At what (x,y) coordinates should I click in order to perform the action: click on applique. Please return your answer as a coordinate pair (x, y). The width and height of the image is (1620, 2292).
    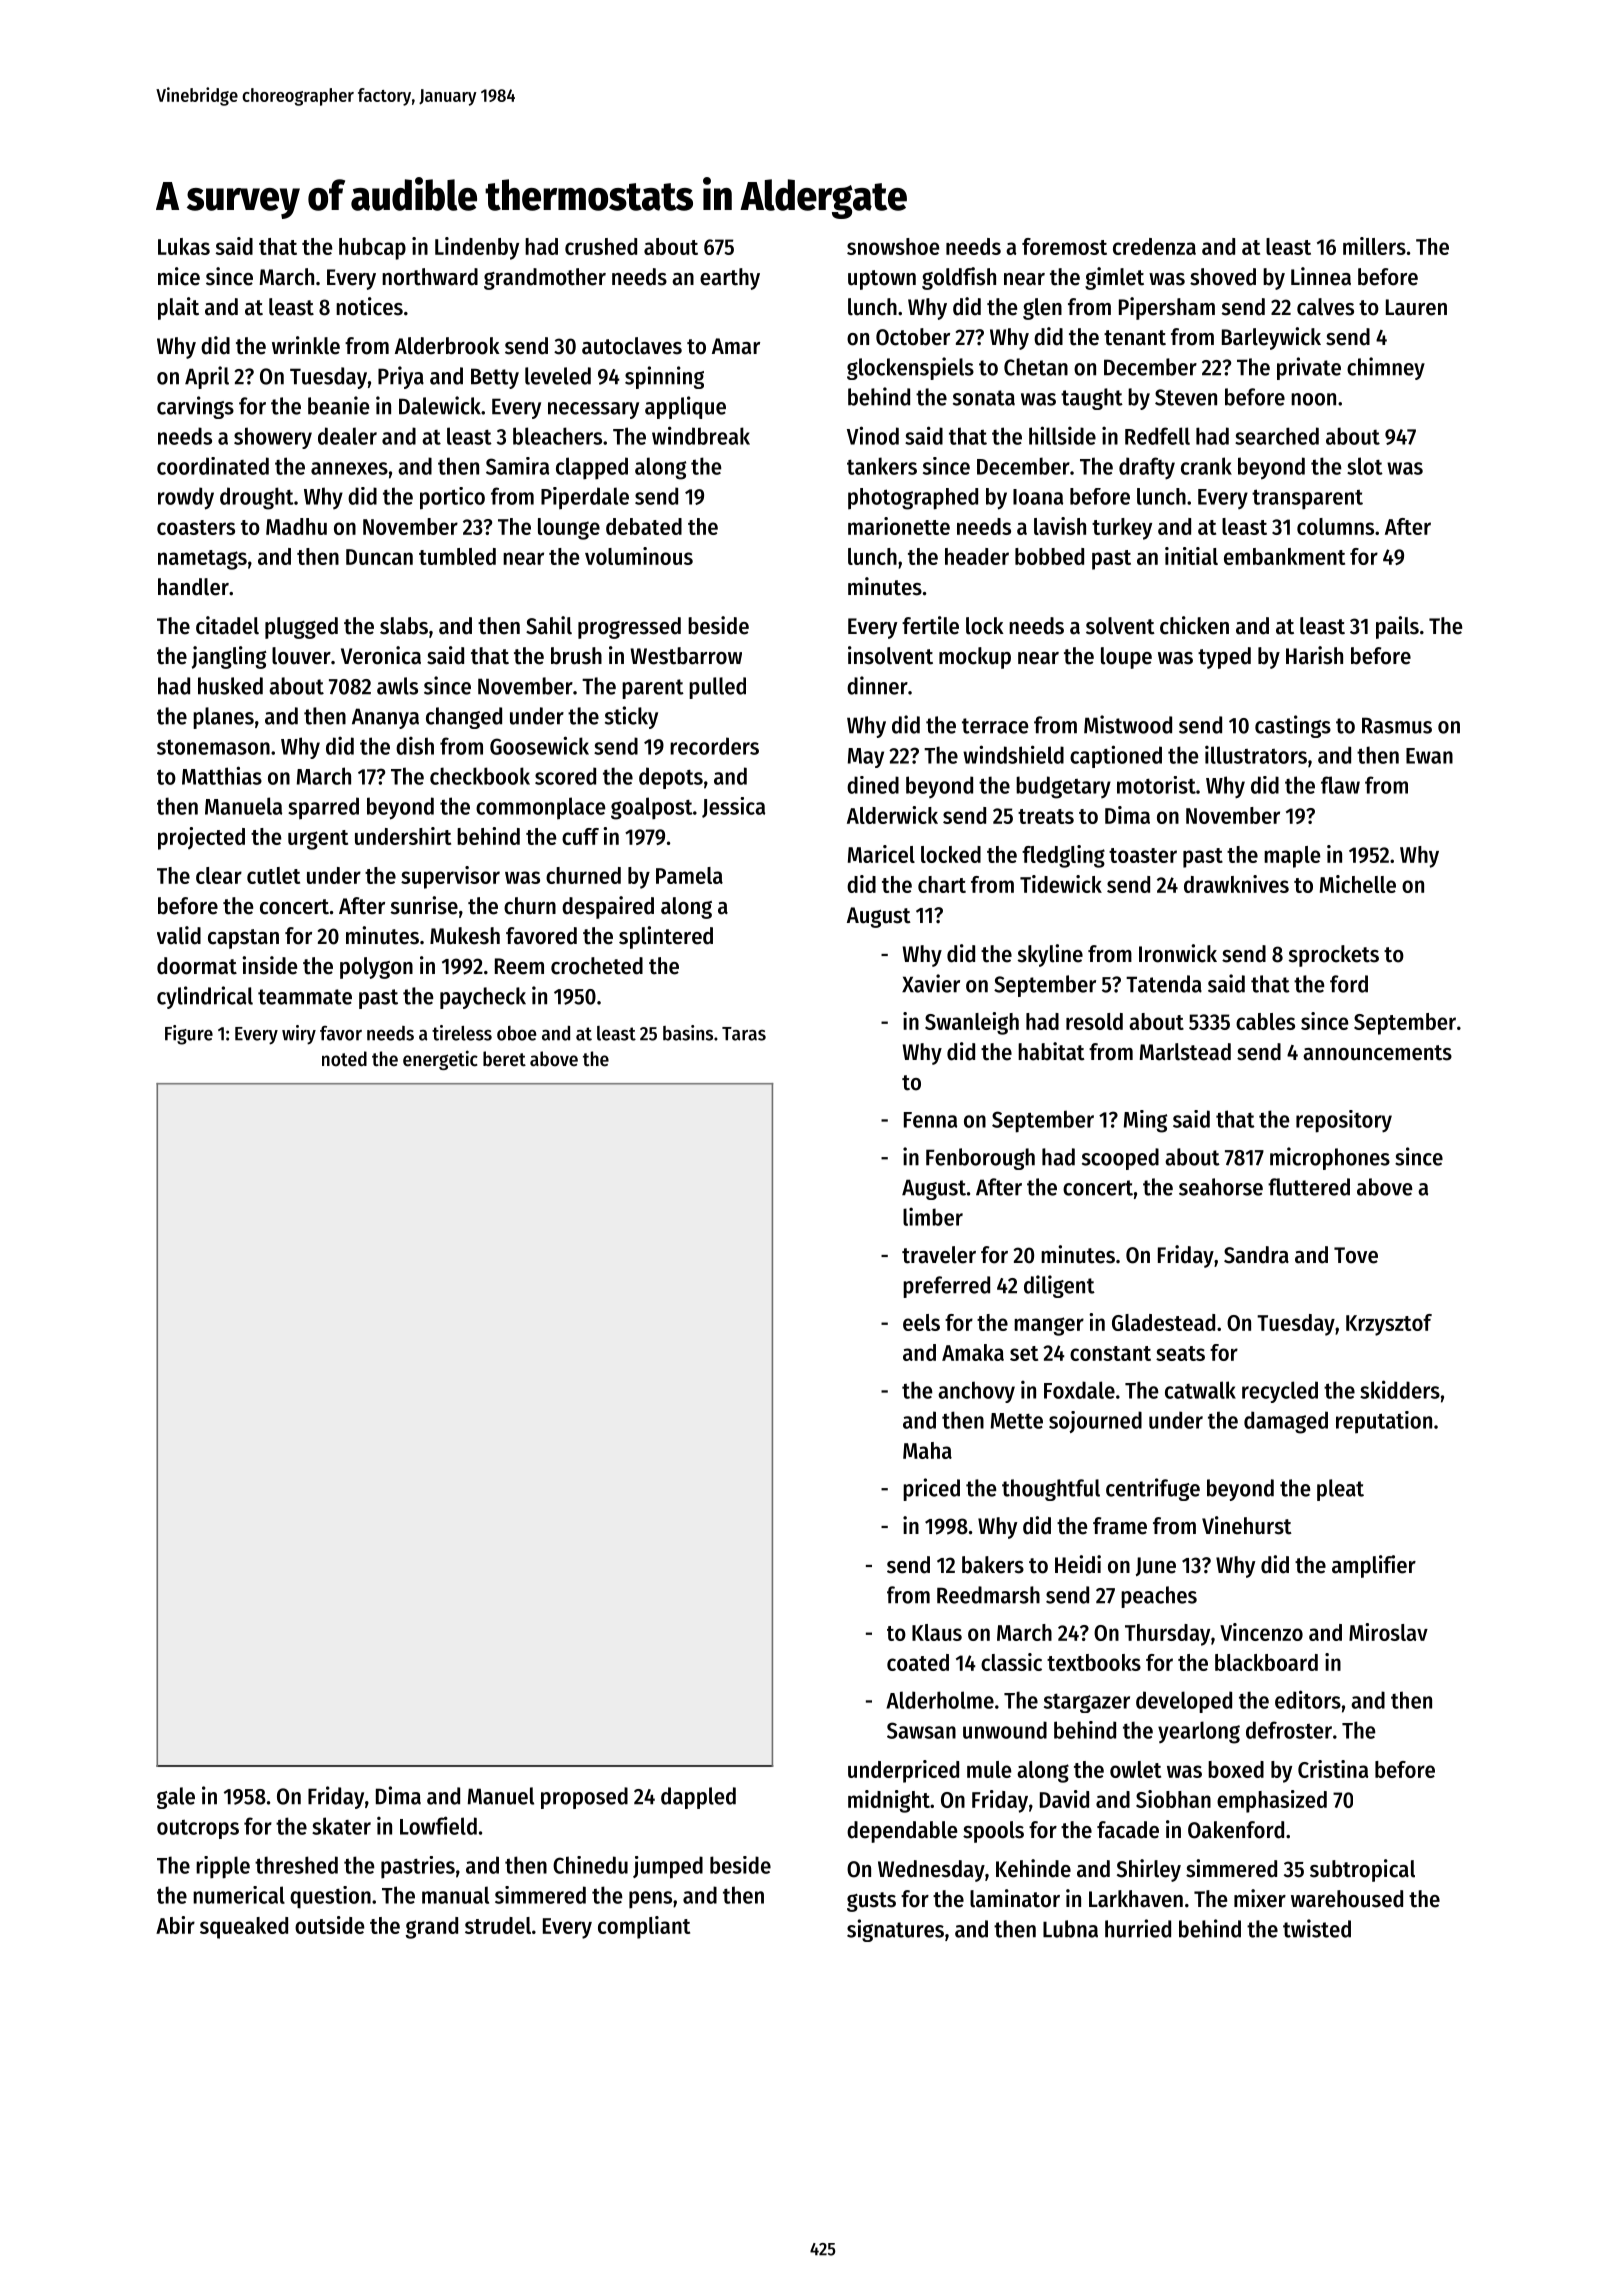
    Looking at the image, I should click on (685, 407).
